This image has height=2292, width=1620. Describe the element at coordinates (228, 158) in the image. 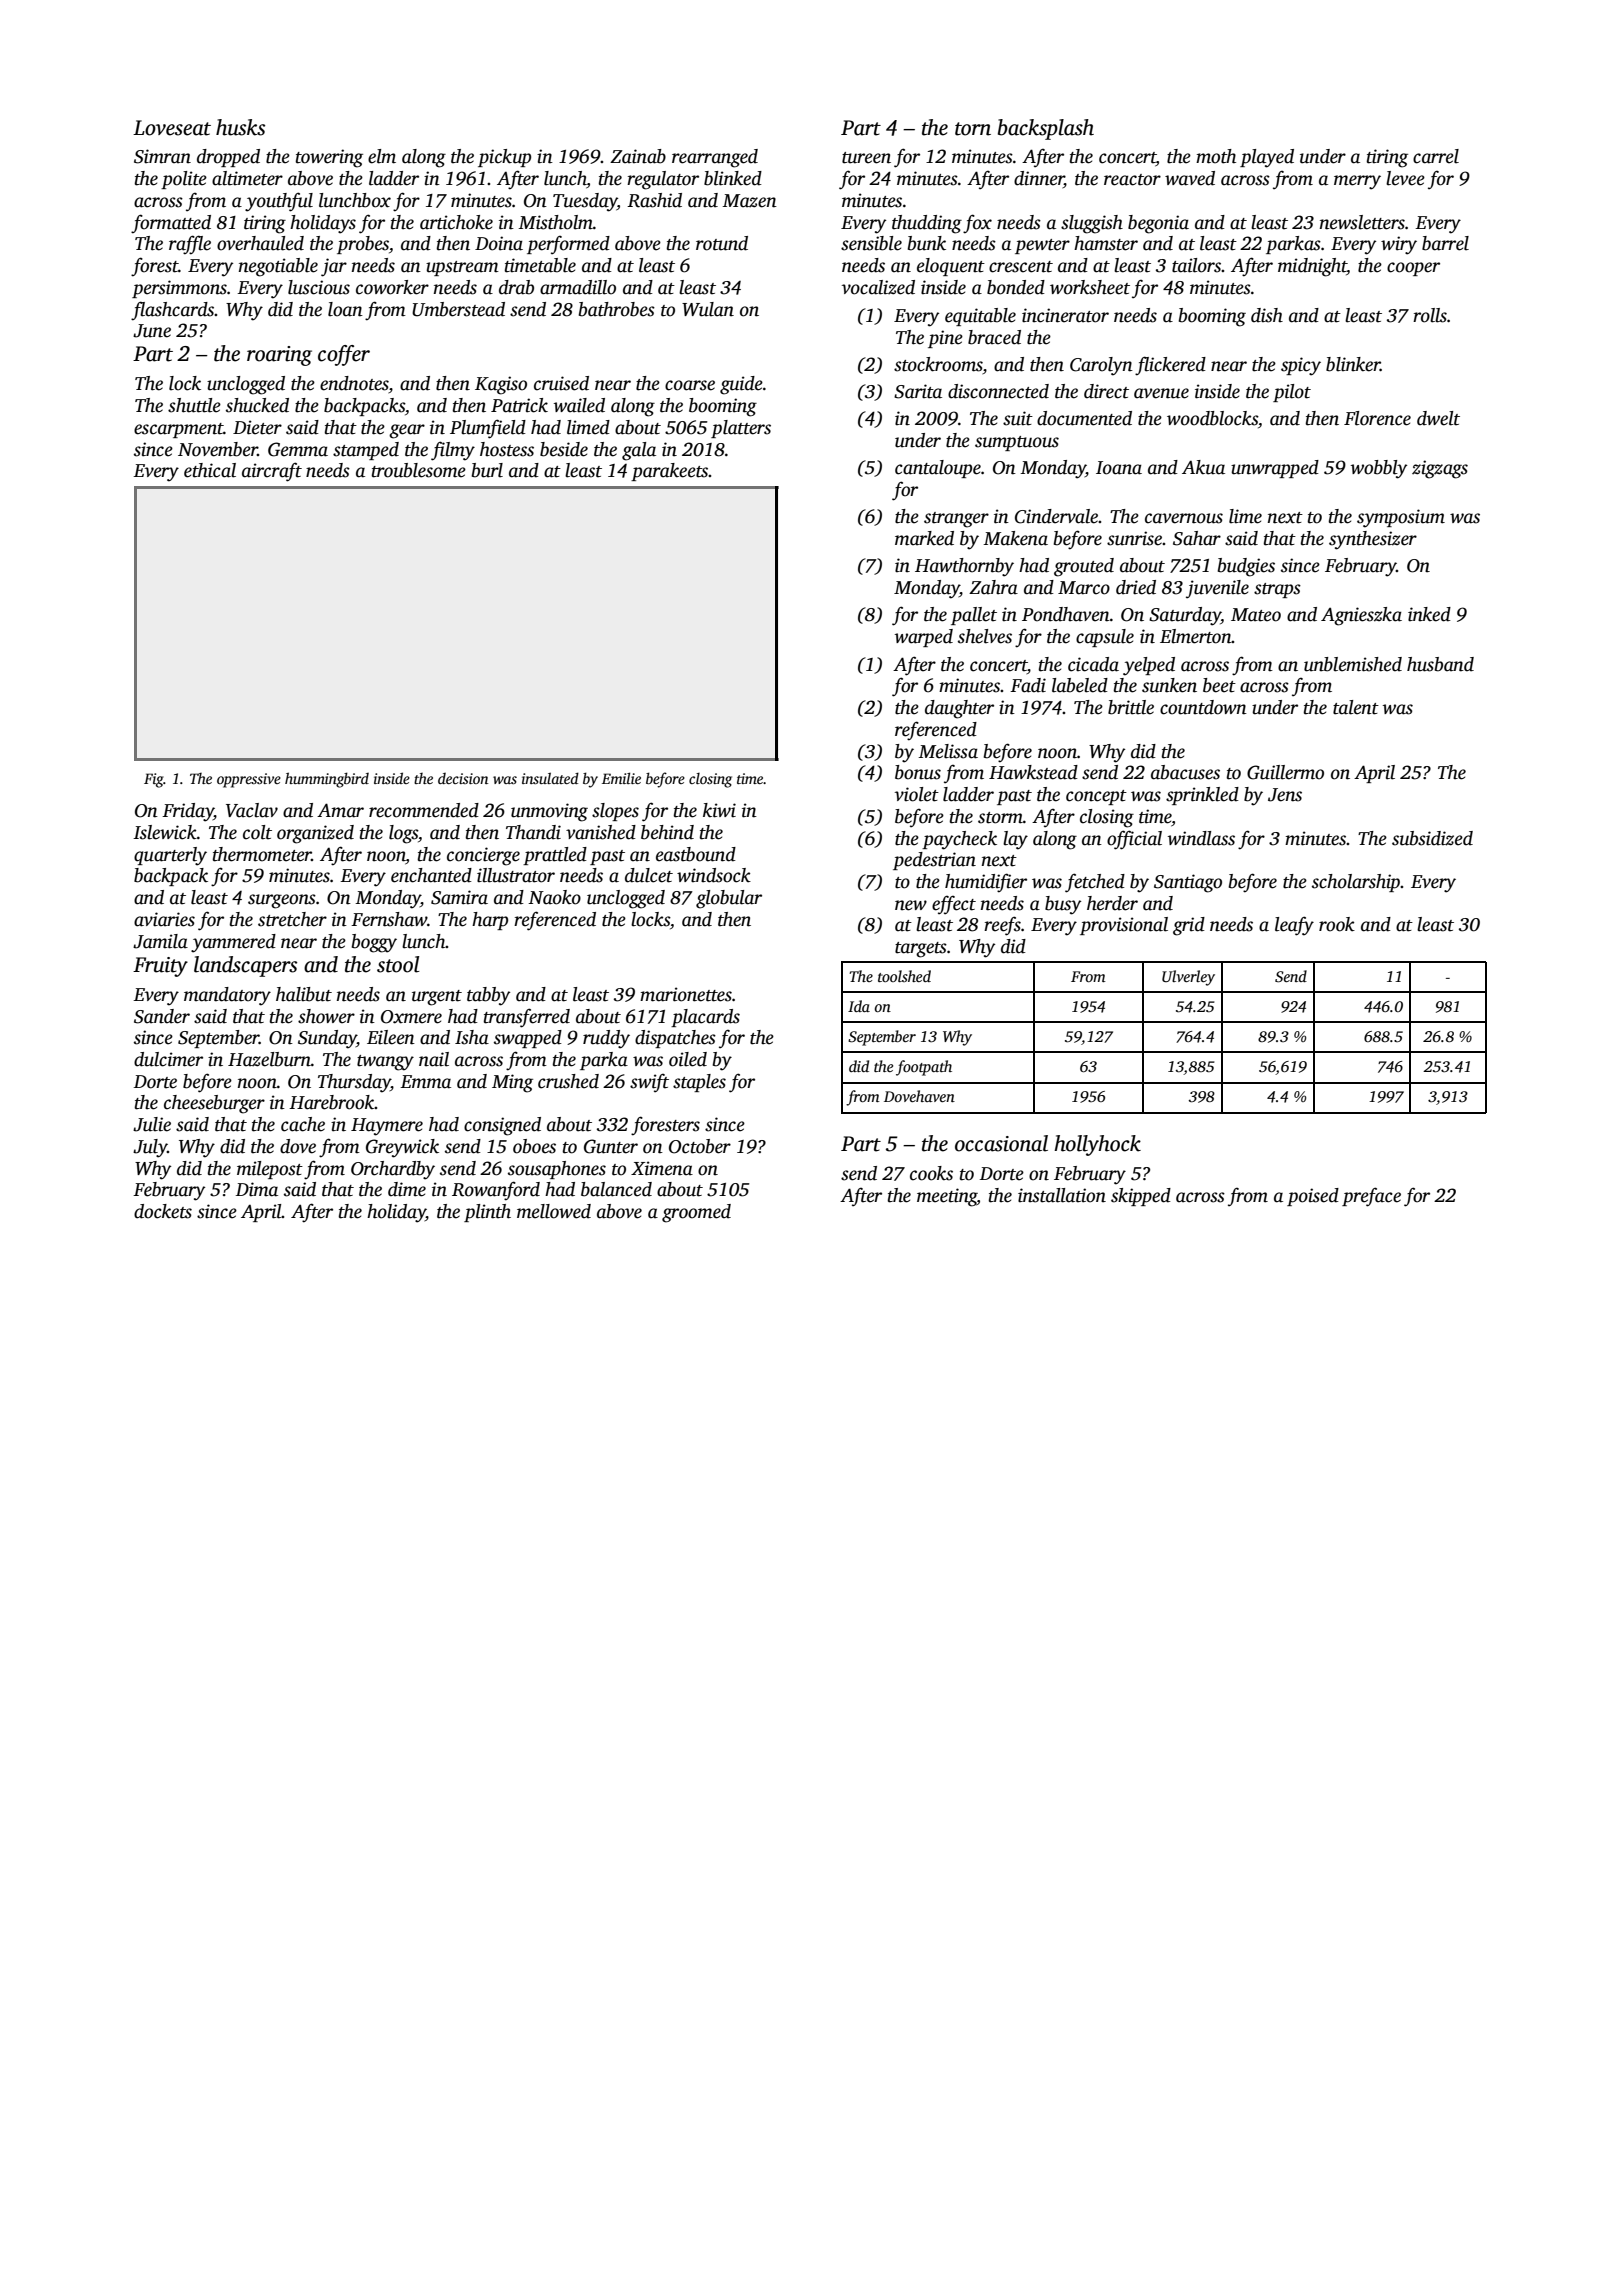

I see `dropped` at that location.
